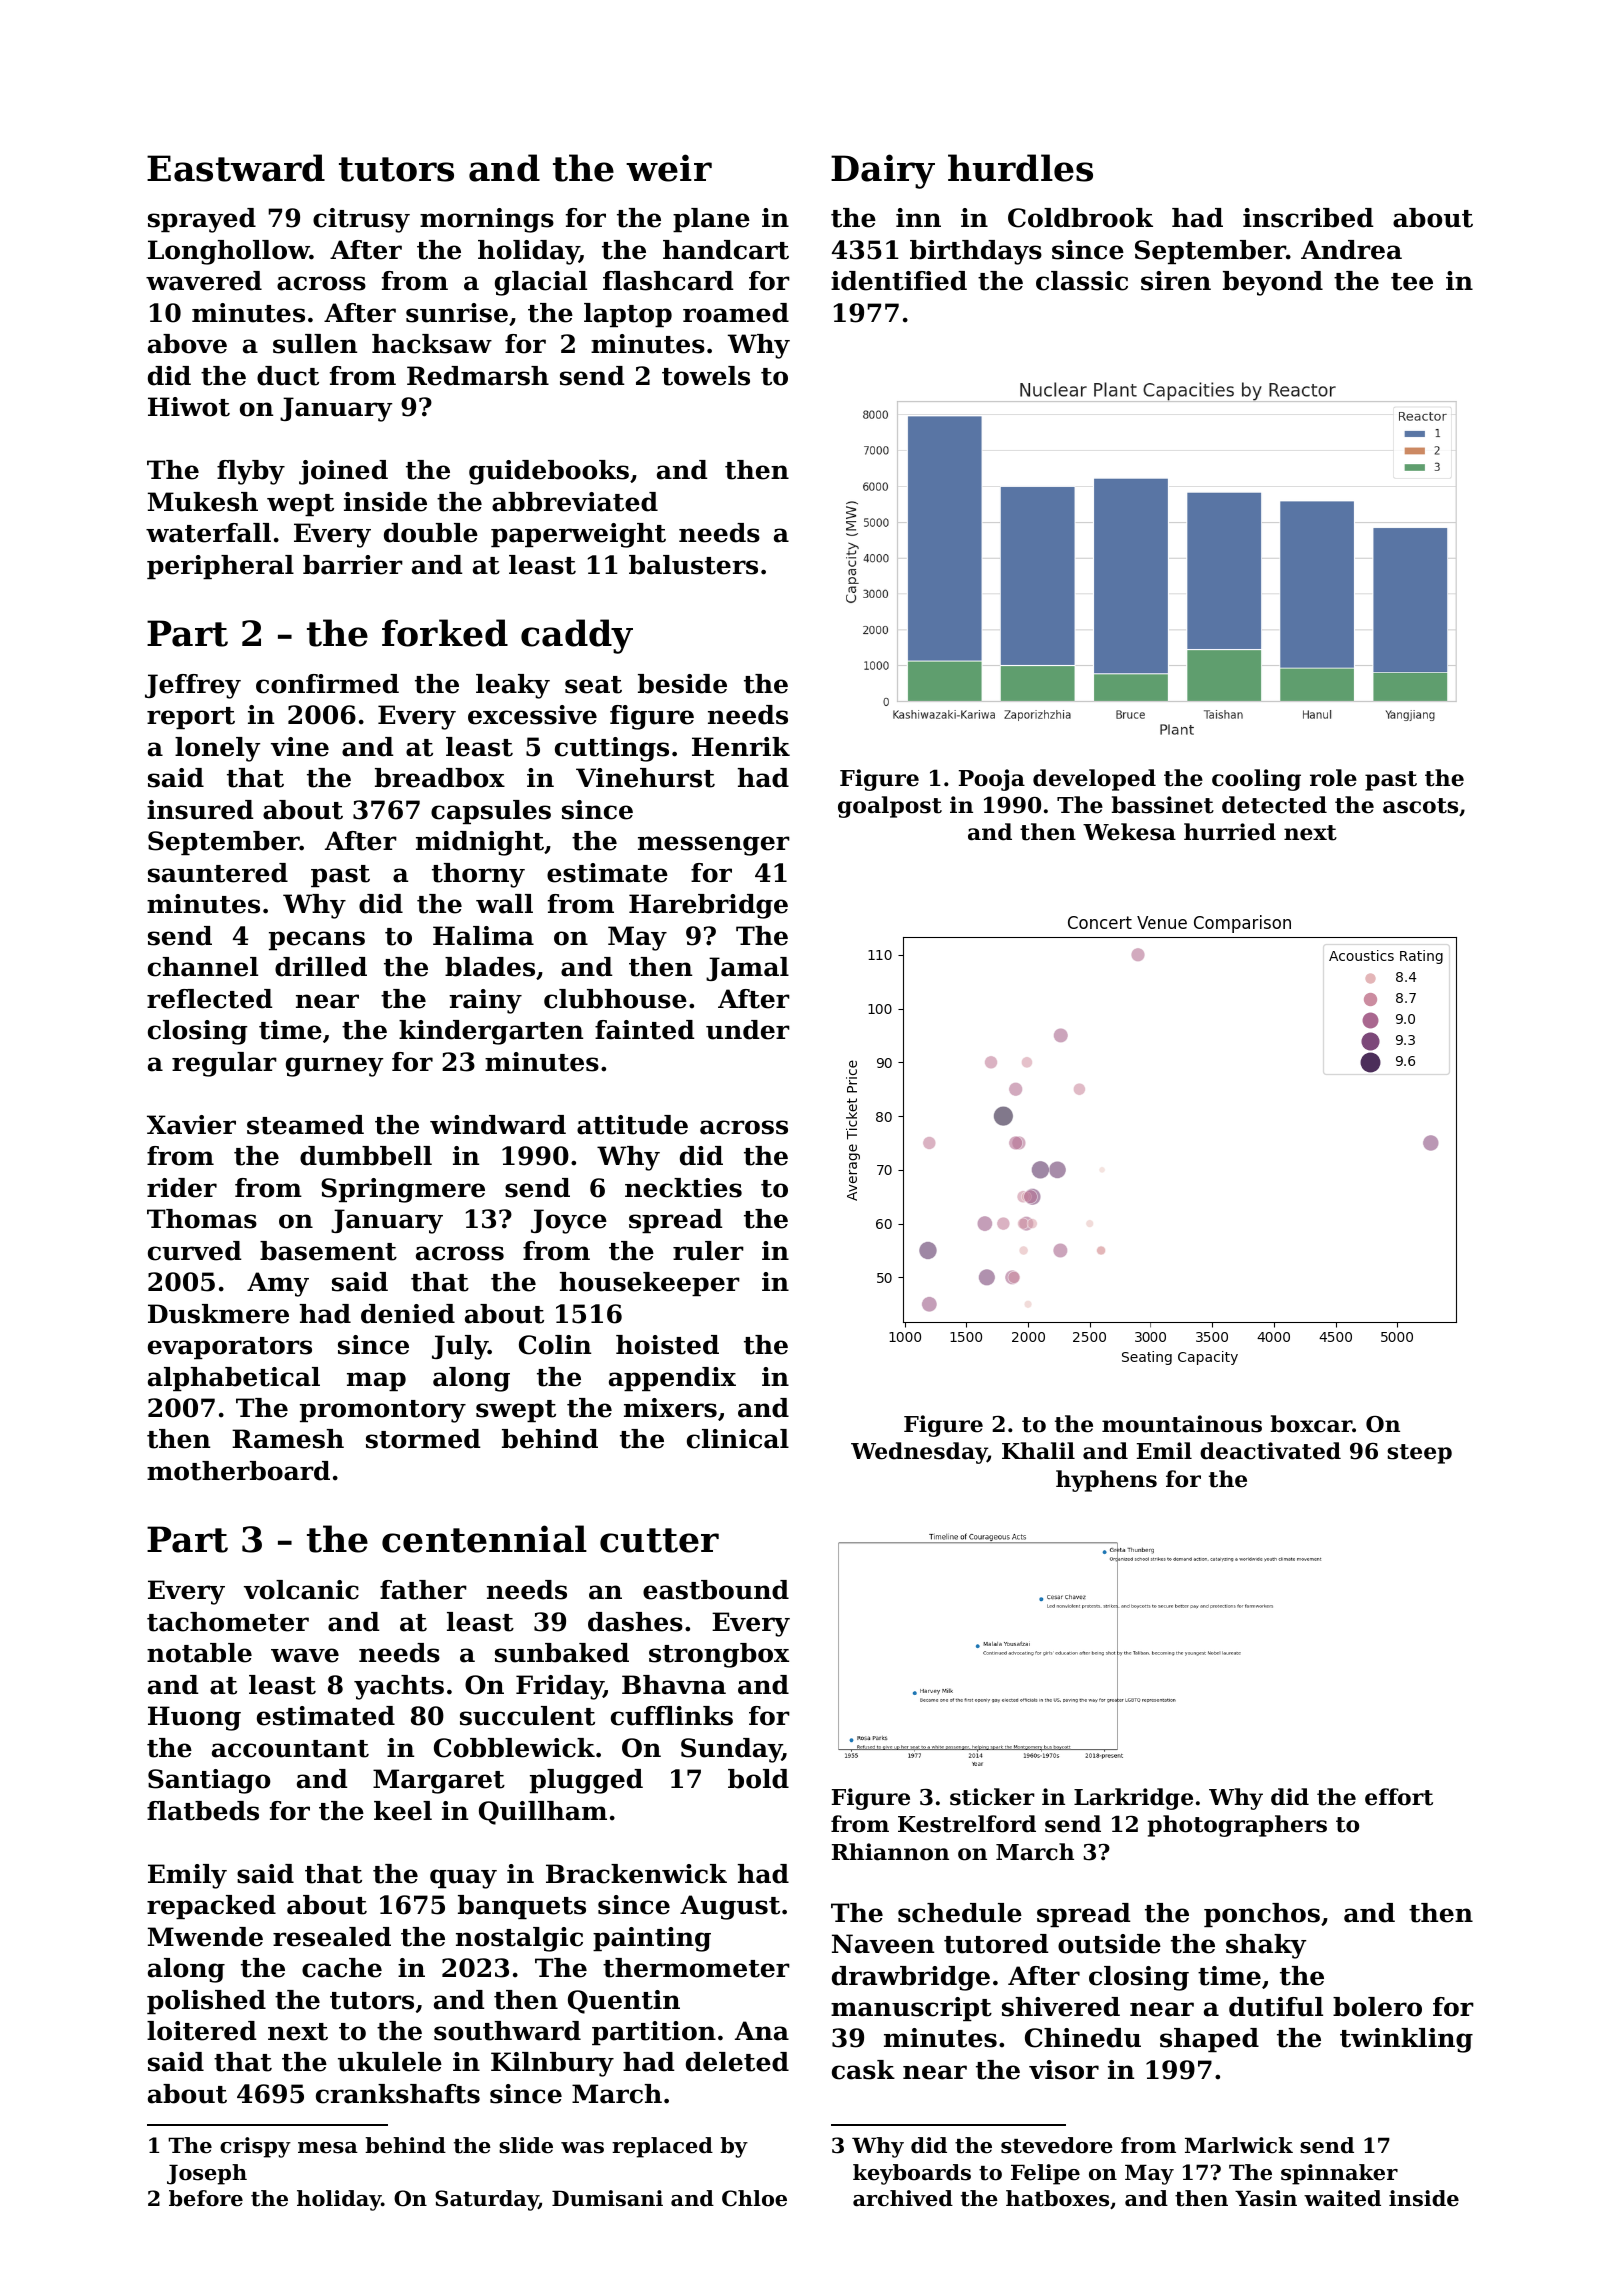 The image size is (1620, 2292). What do you see at coordinates (741, 747) in the image?
I see `Henrik` at bounding box center [741, 747].
